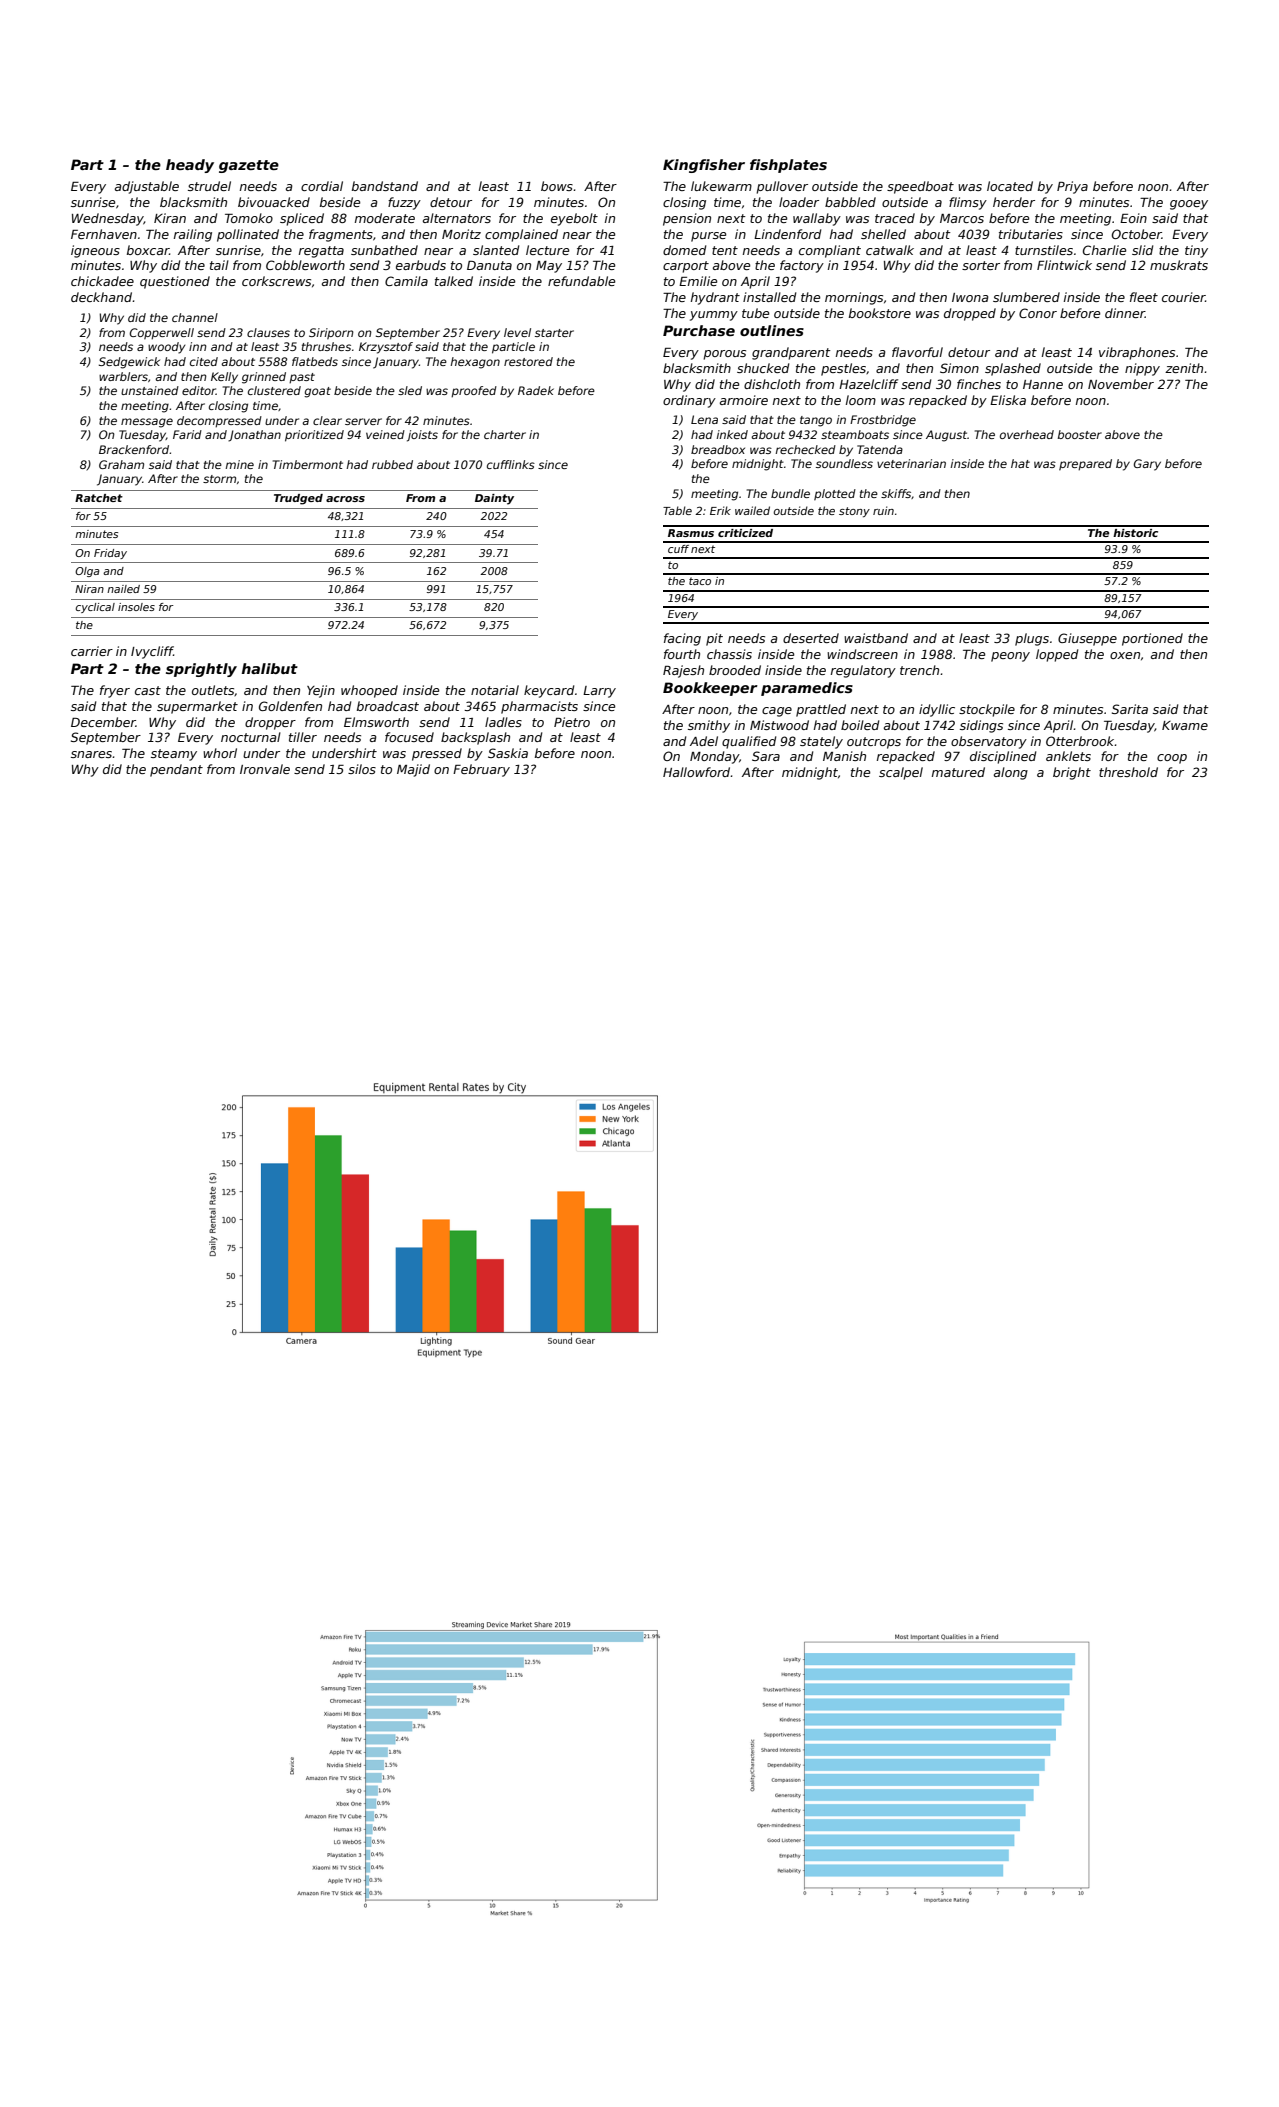  What do you see at coordinates (115, 691) in the screenshot?
I see `fryer` at bounding box center [115, 691].
